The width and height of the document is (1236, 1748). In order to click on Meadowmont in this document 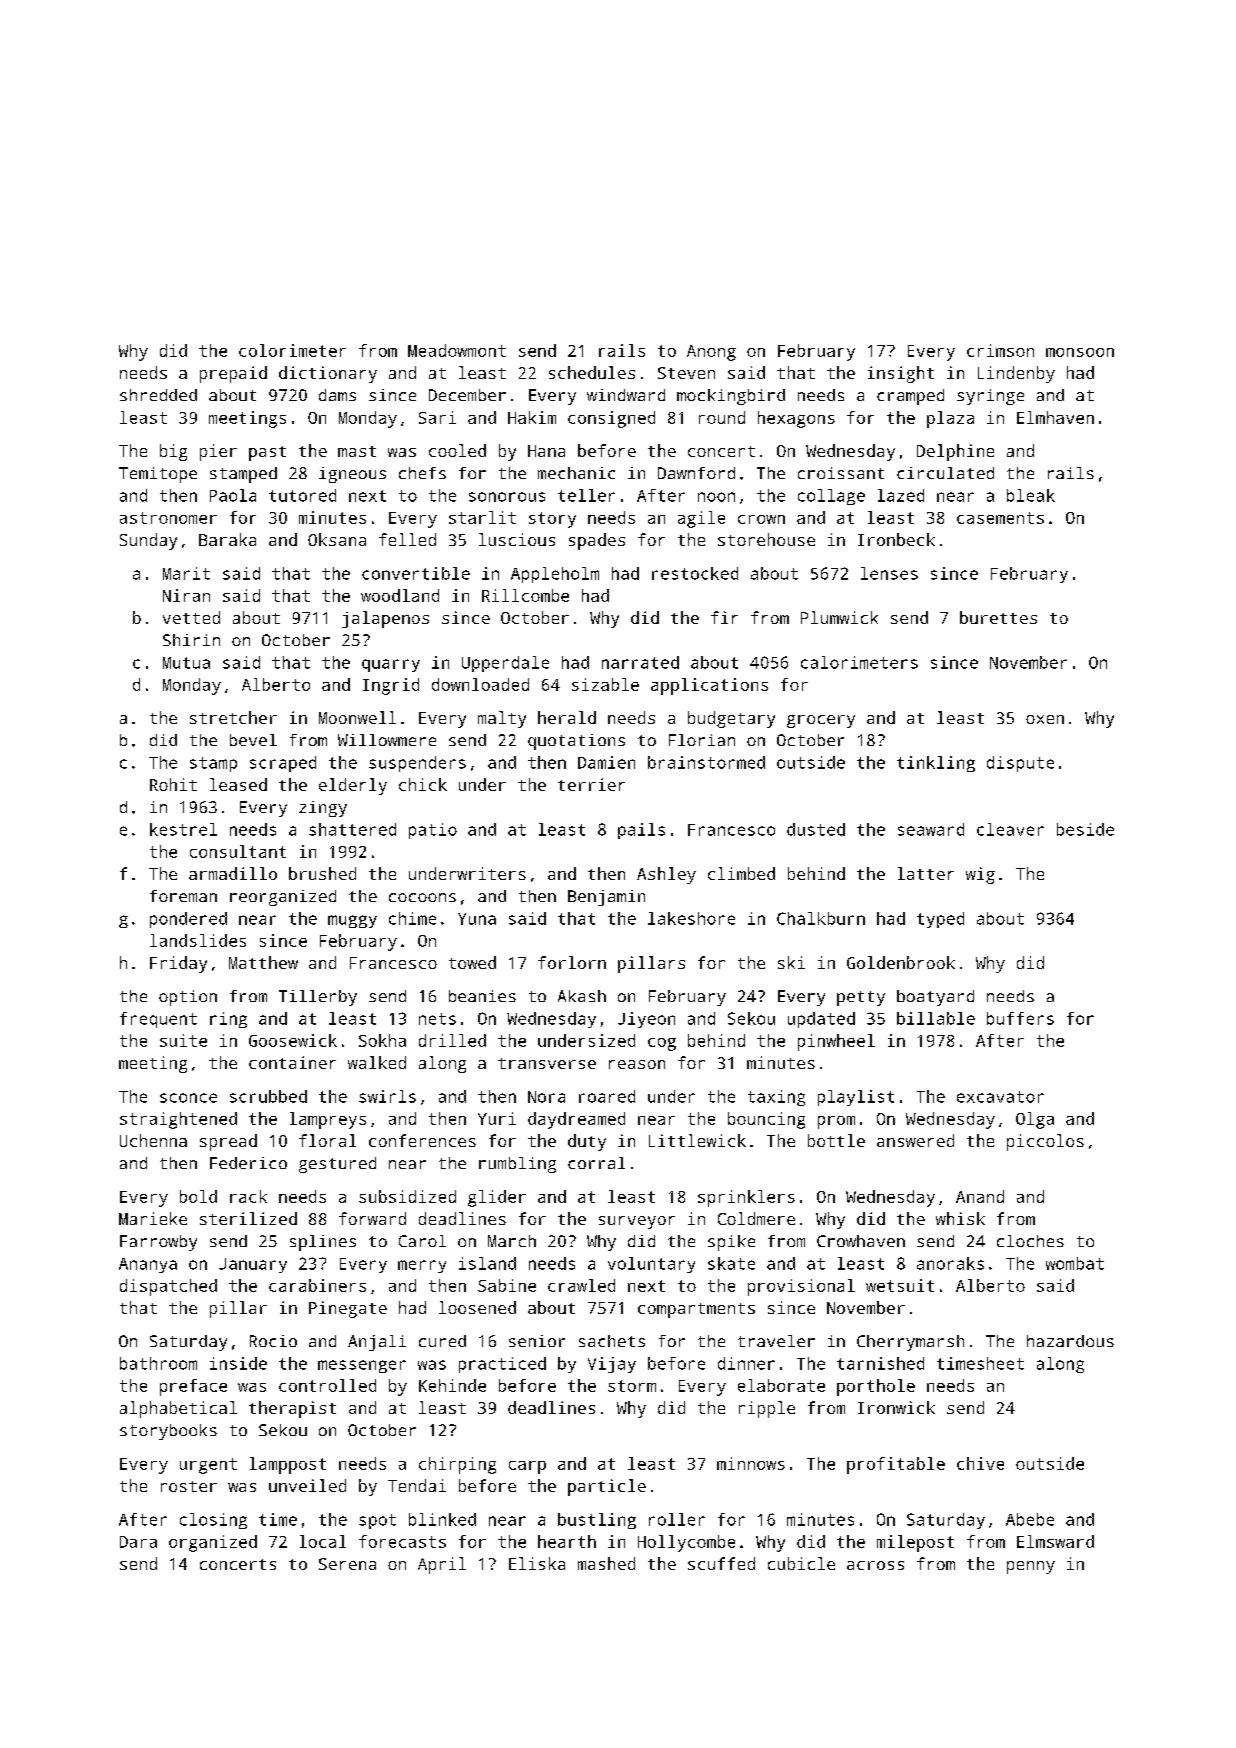, I will do `click(457, 350)`.
